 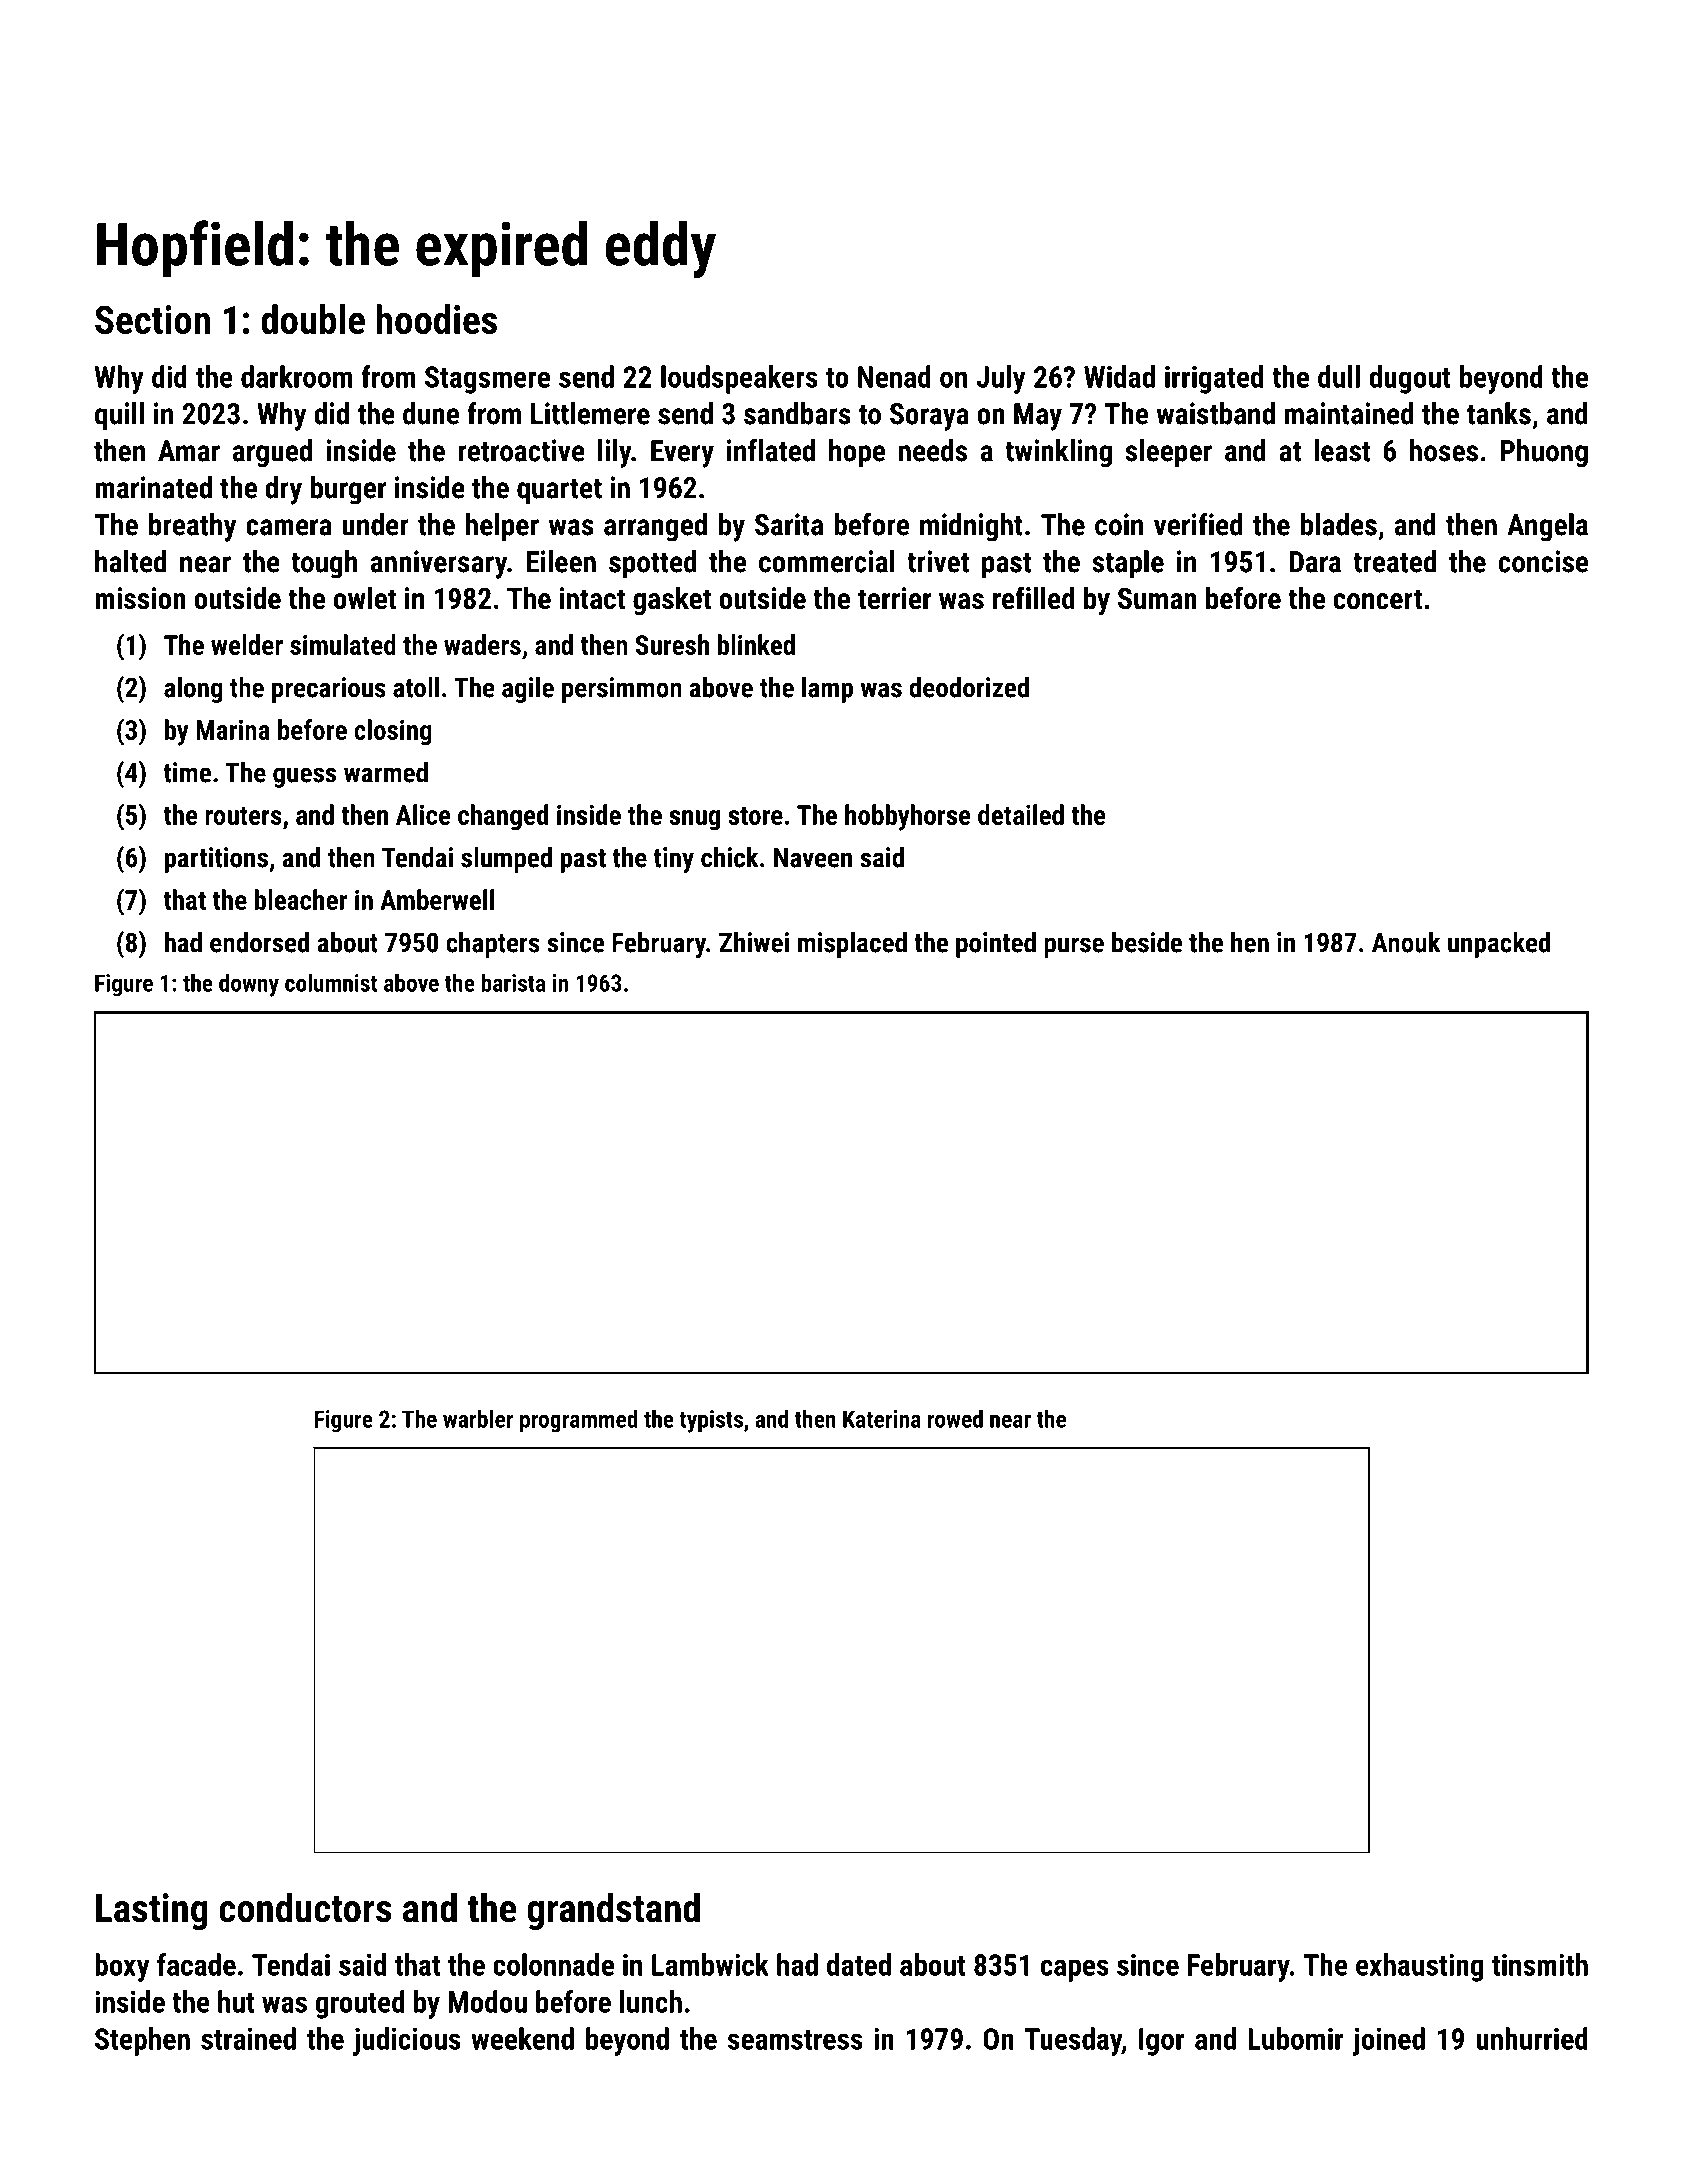 I want to click on hoodies, so click(x=436, y=319).
